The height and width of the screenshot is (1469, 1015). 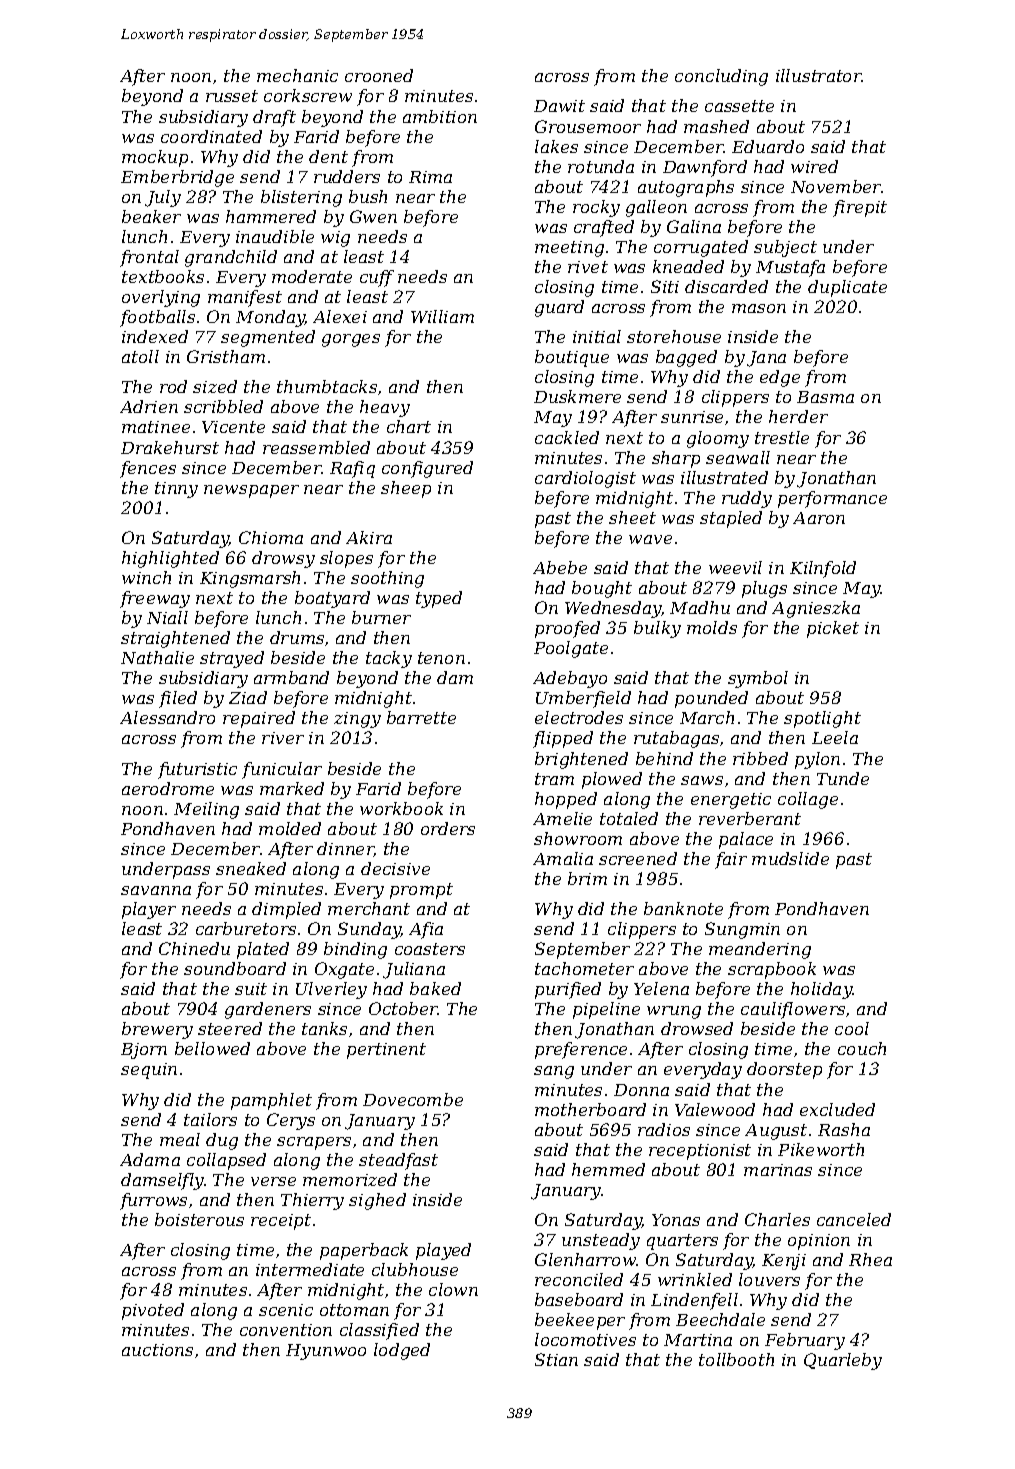 What do you see at coordinates (588, 126) in the screenshot?
I see `Grousemoor` at bounding box center [588, 126].
